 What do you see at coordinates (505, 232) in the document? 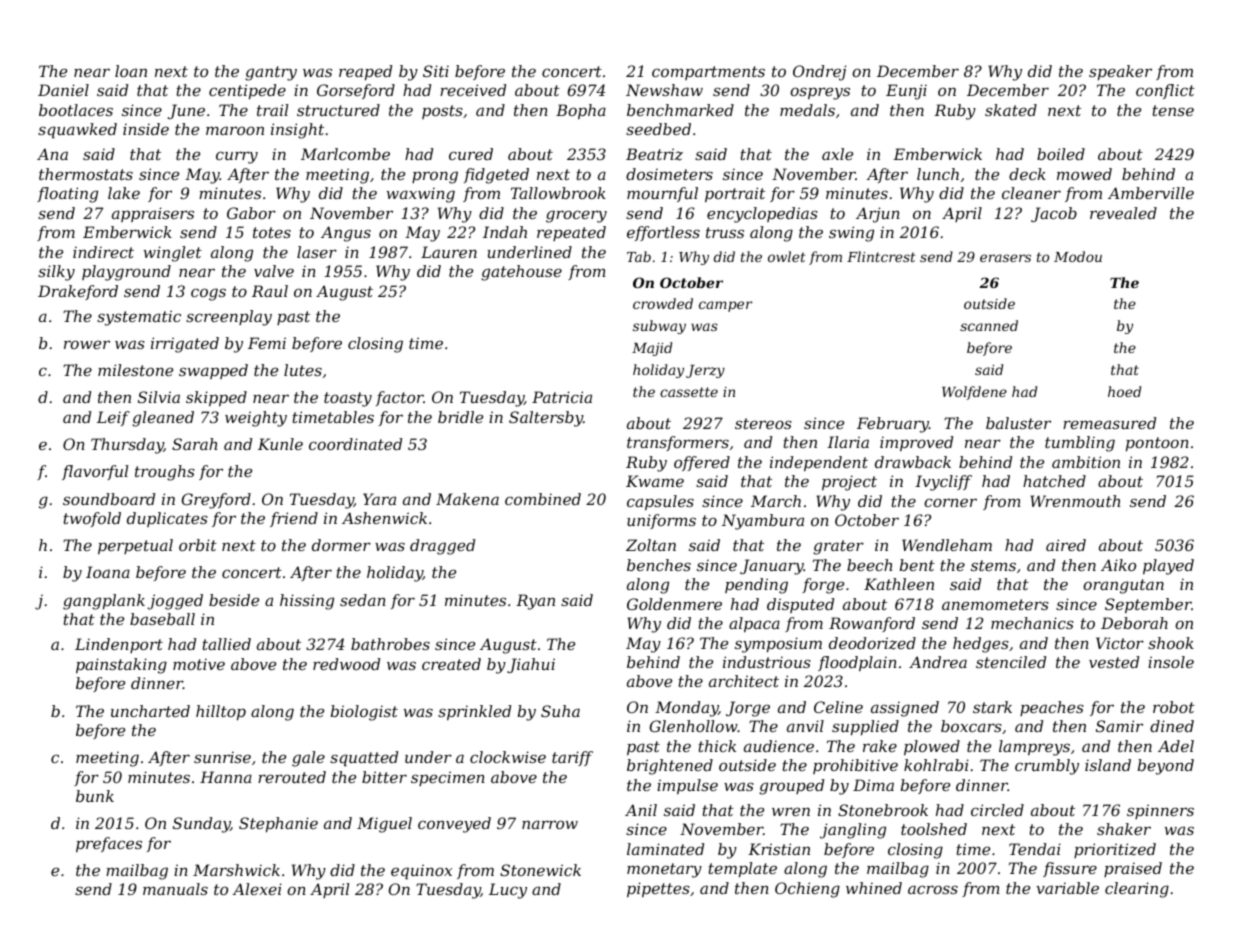
I see `Indah` at bounding box center [505, 232].
